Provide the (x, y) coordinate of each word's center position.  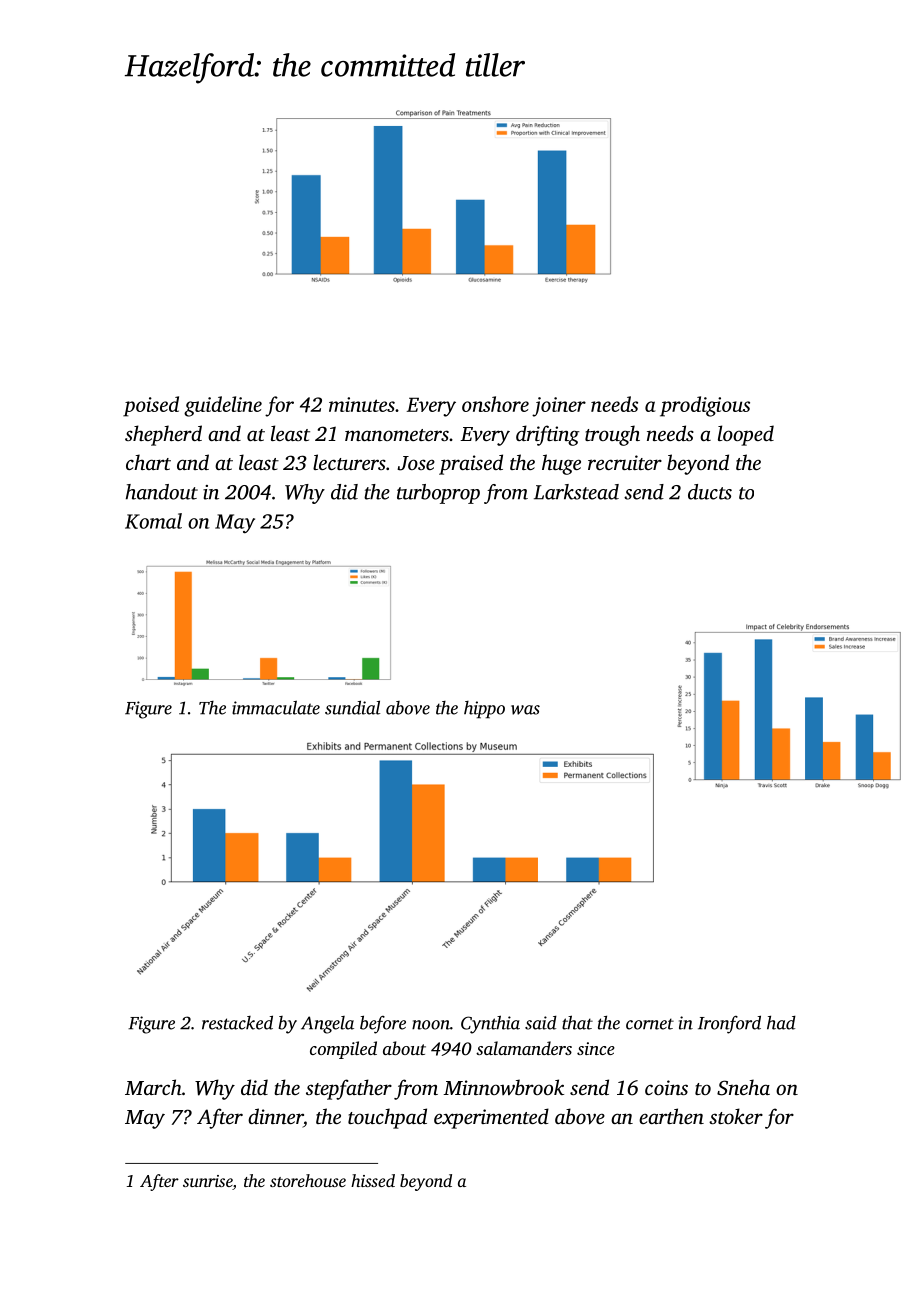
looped (746, 435)
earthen (671, 1116)
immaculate (276, 707)
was (525, 710)
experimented (491, 1118)
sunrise (208, 1182)
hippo (484, 710)
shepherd (163, 435)
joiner (559, 407)
